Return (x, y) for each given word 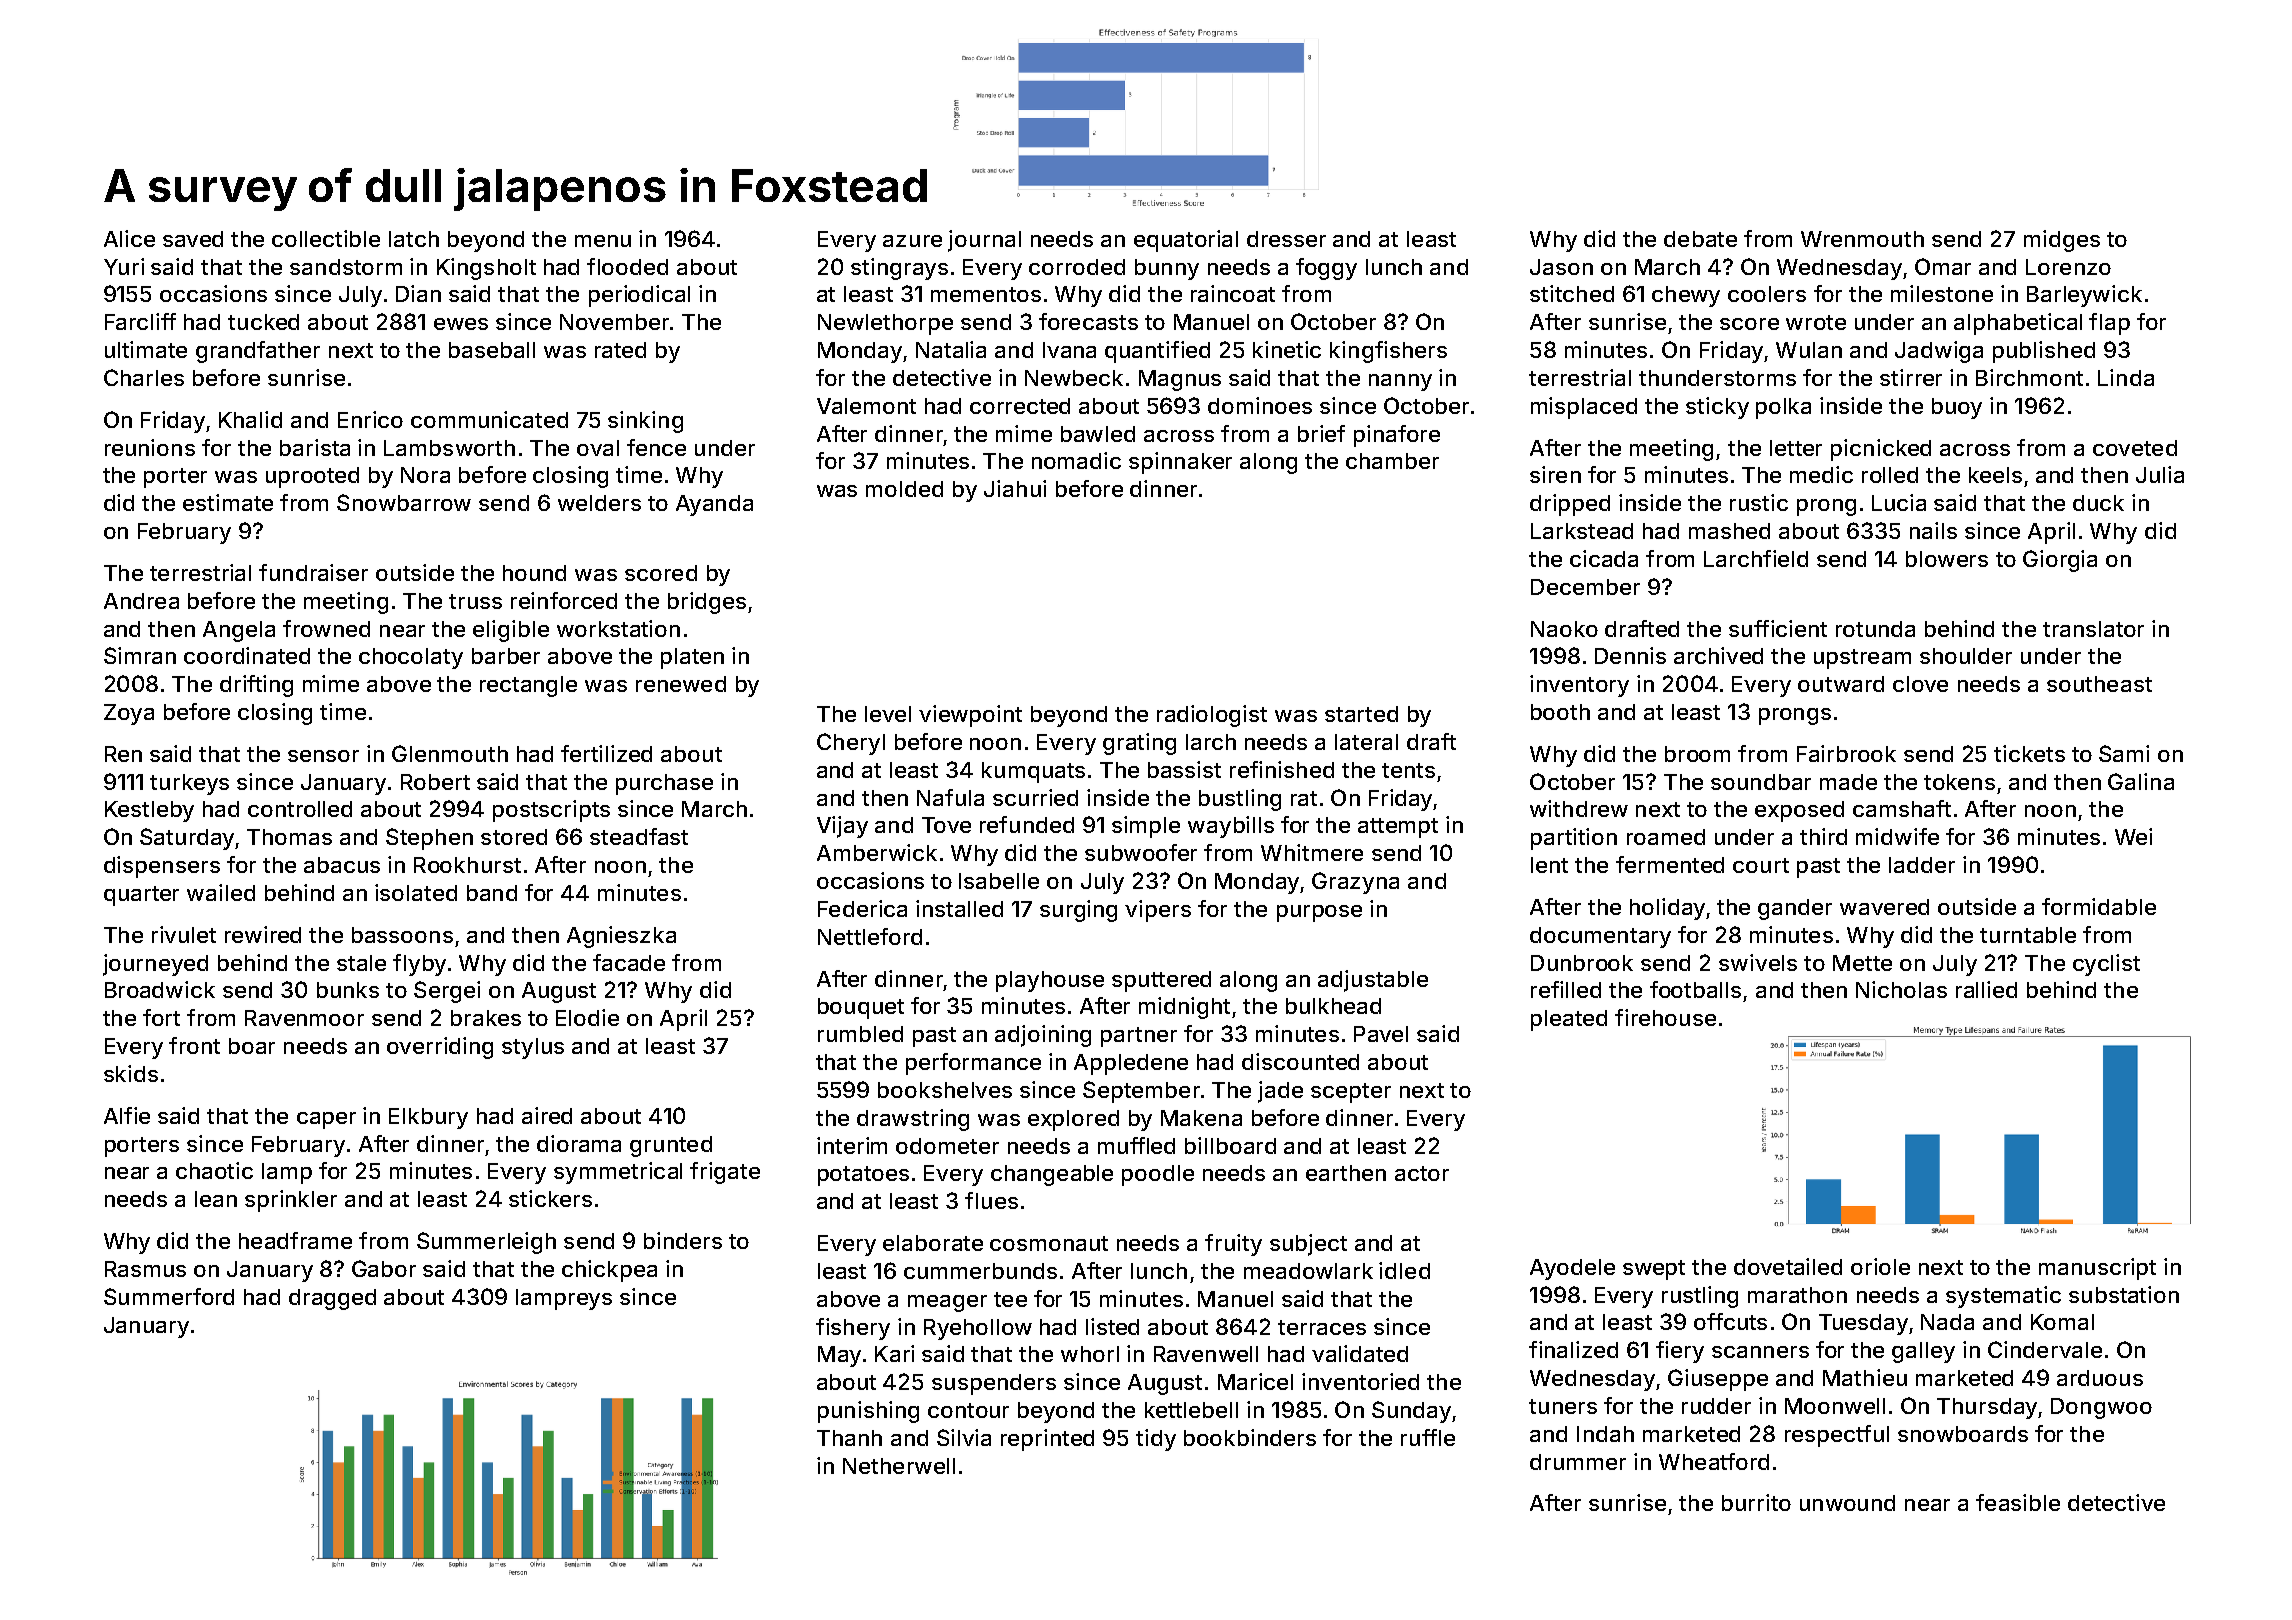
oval (598, 448)
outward (1841, 684)
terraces (1322, 1327)
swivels (1758, 962)
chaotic (214, 1170)
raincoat (1233, 293)
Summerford (169, 1296)
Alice (129, 238)
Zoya (129, 714)
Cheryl (851, 744)
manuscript (2097, 1269)
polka (1783, 408)
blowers (1947, 559)
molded (904, 489)
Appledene (1131, 1064)
